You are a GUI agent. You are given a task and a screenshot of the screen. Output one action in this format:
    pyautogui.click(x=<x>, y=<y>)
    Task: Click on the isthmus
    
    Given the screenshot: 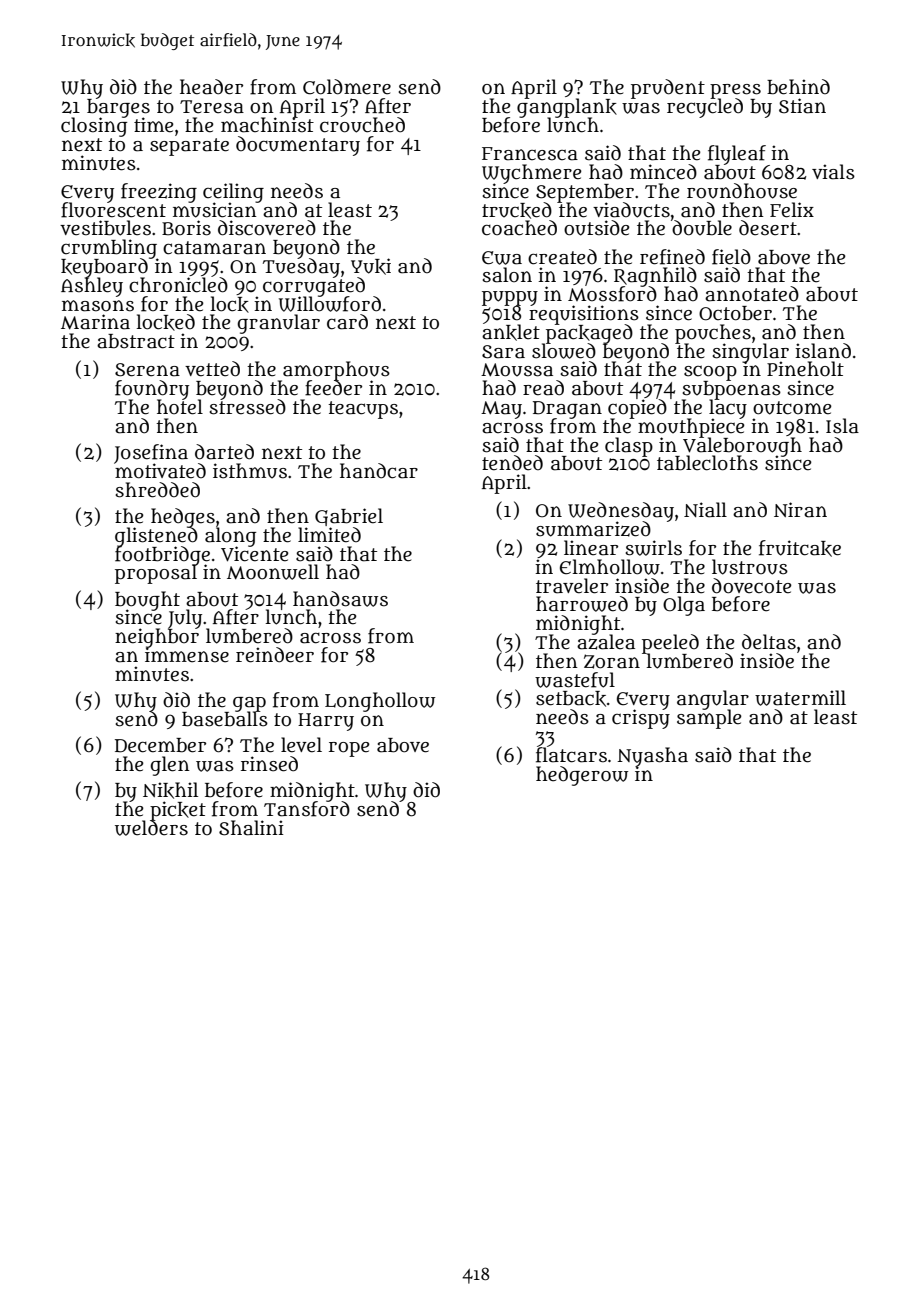 What is the action you would take?
    pyautogui.click(x=250, y=471)
